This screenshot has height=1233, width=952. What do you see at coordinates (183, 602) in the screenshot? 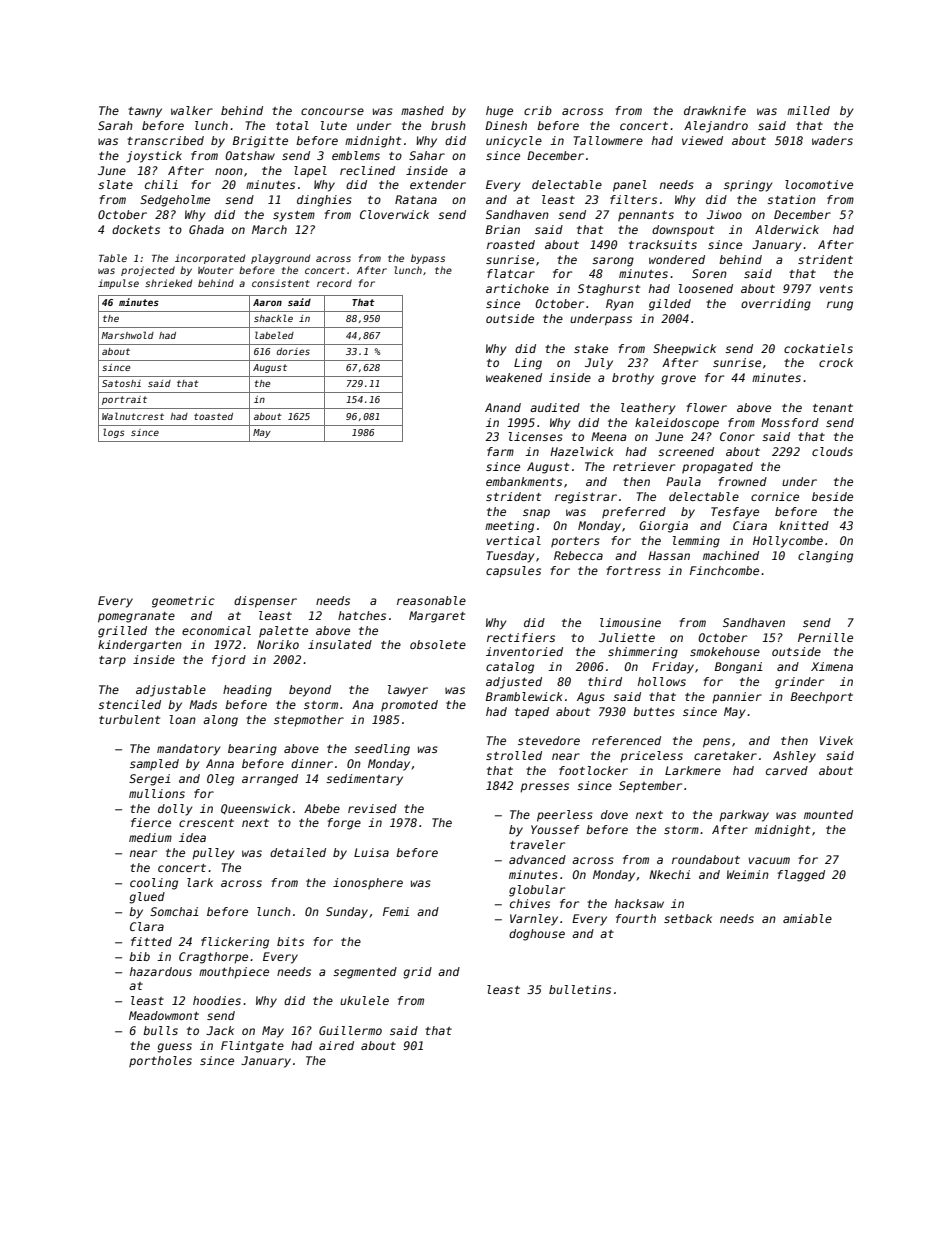
I see `geometric` at bounding box center [183, 602].
